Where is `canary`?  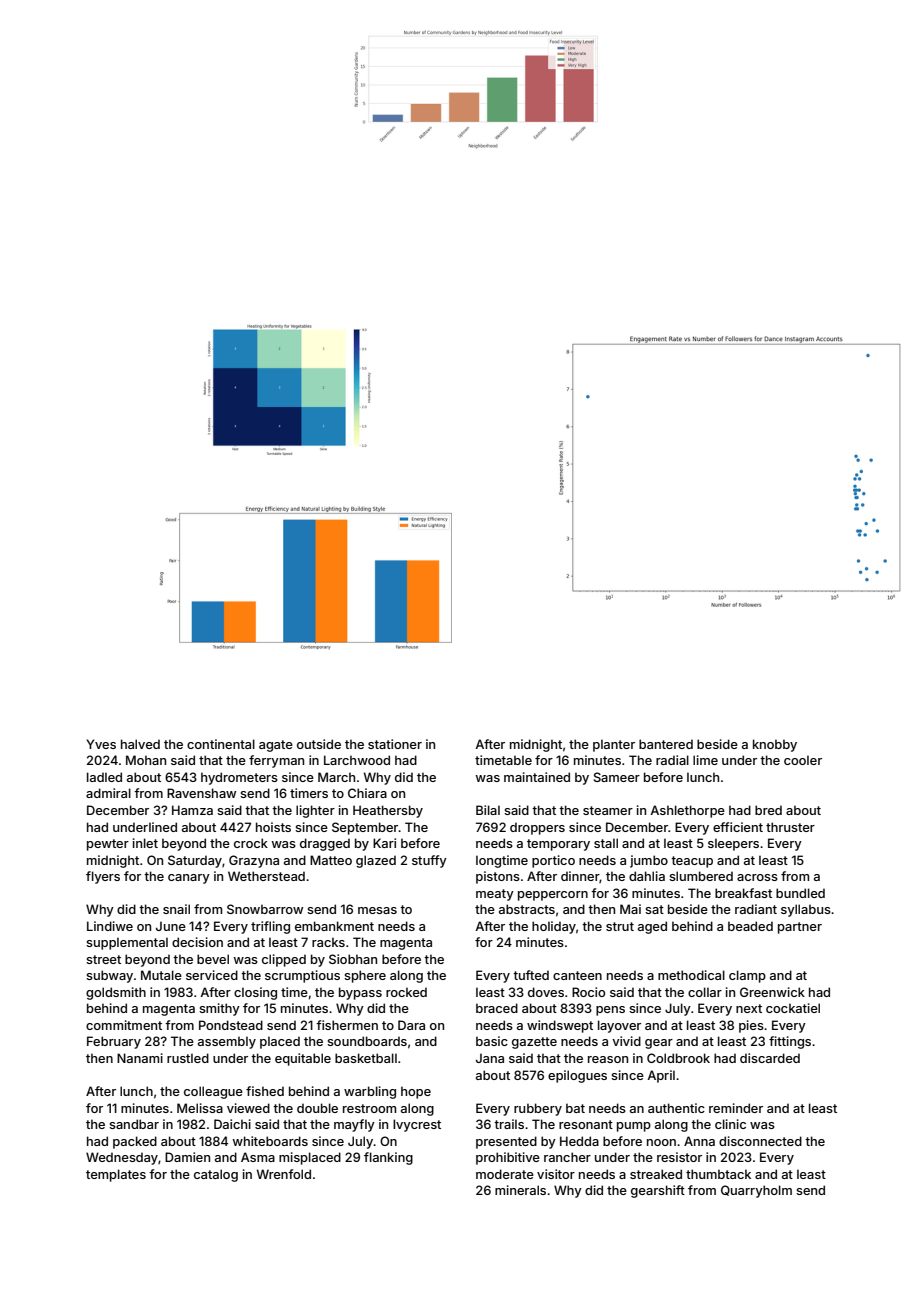 canary is located at coordinates (189, 879).
